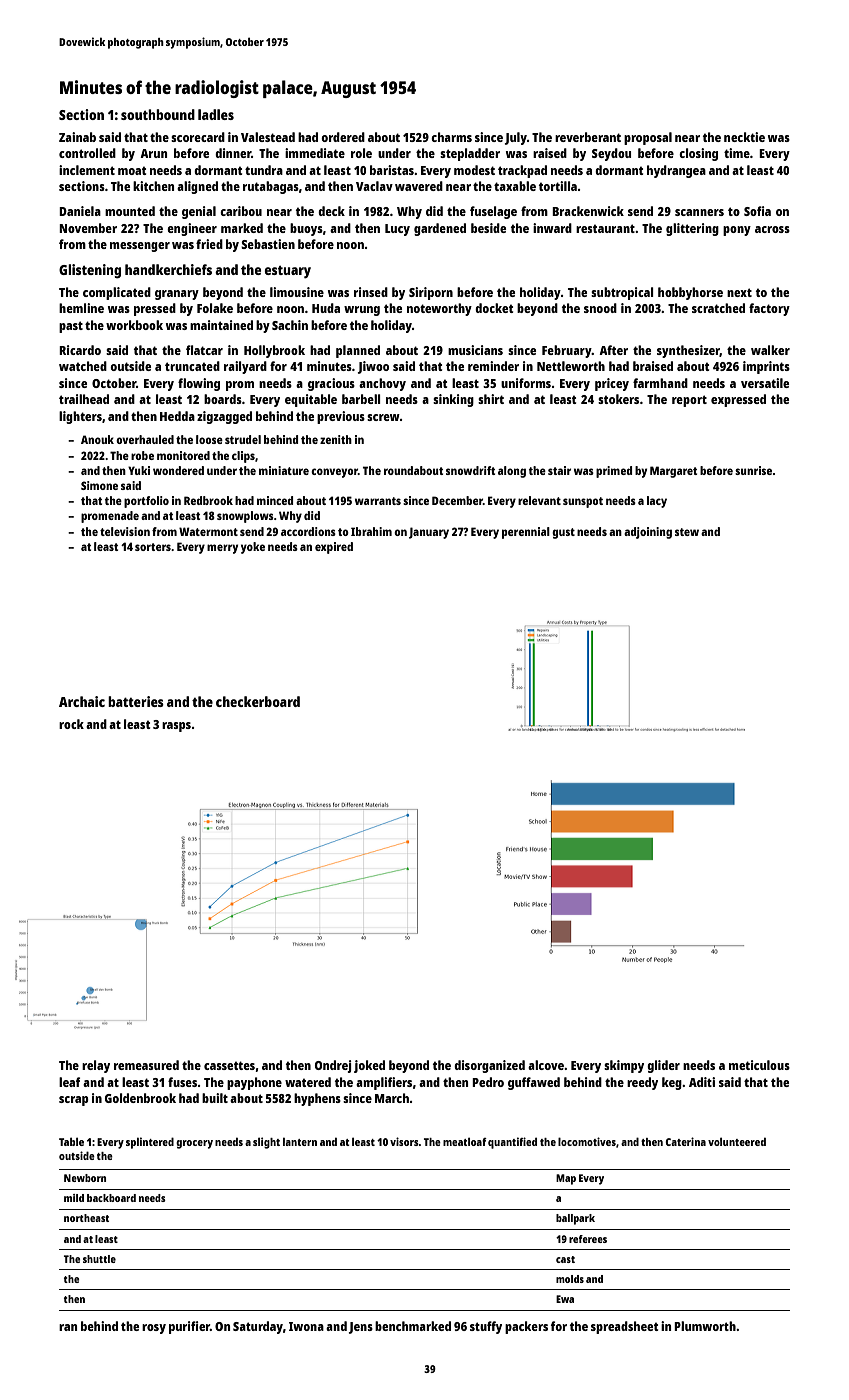 The image size is (849, 1400). What do you see at coordinates (99, 1259) in the screenshot?
I see `shuttle` at bounding box center [99, 1259].
